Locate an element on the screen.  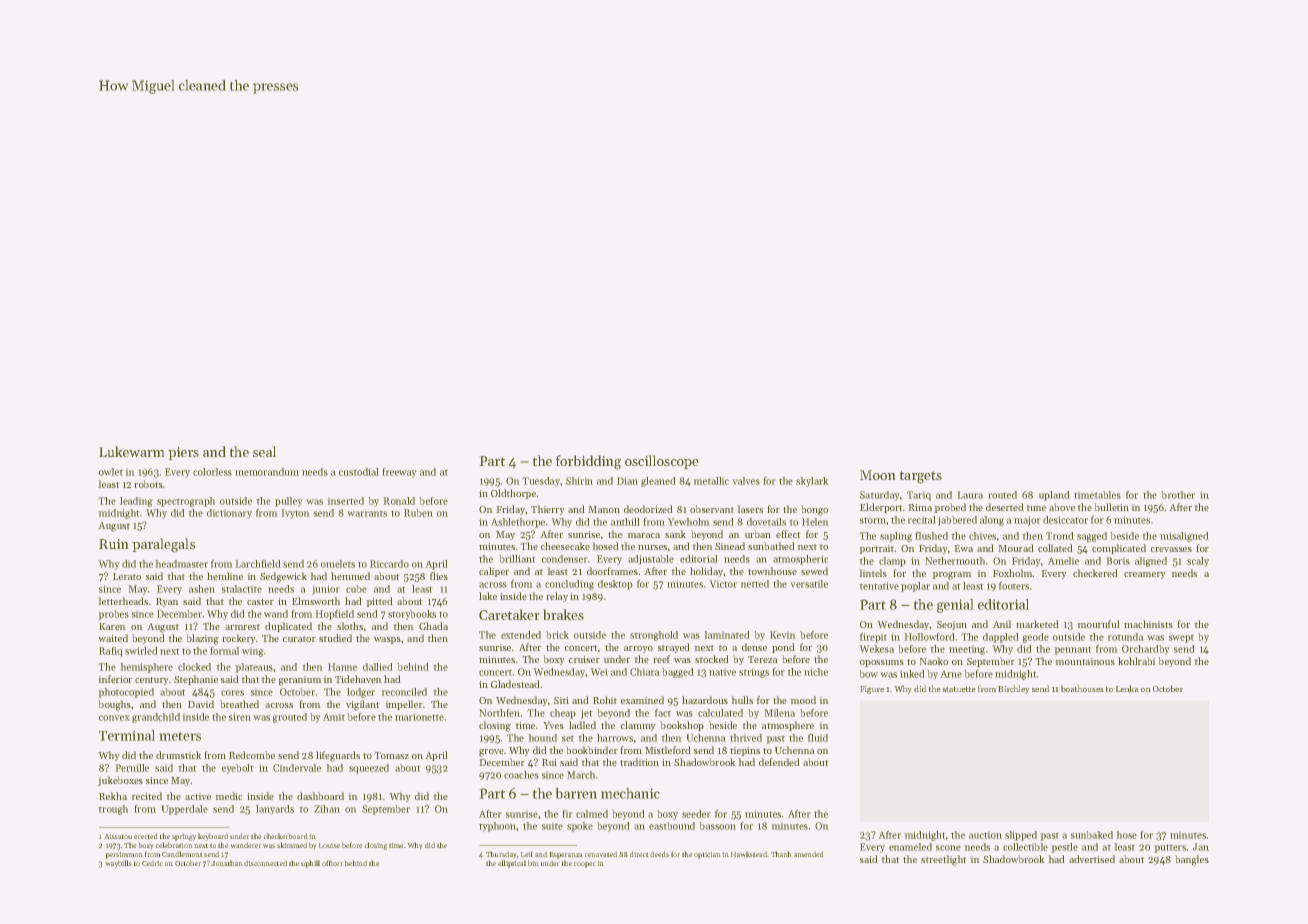
scaly is located at coordinates (1198, 562).
